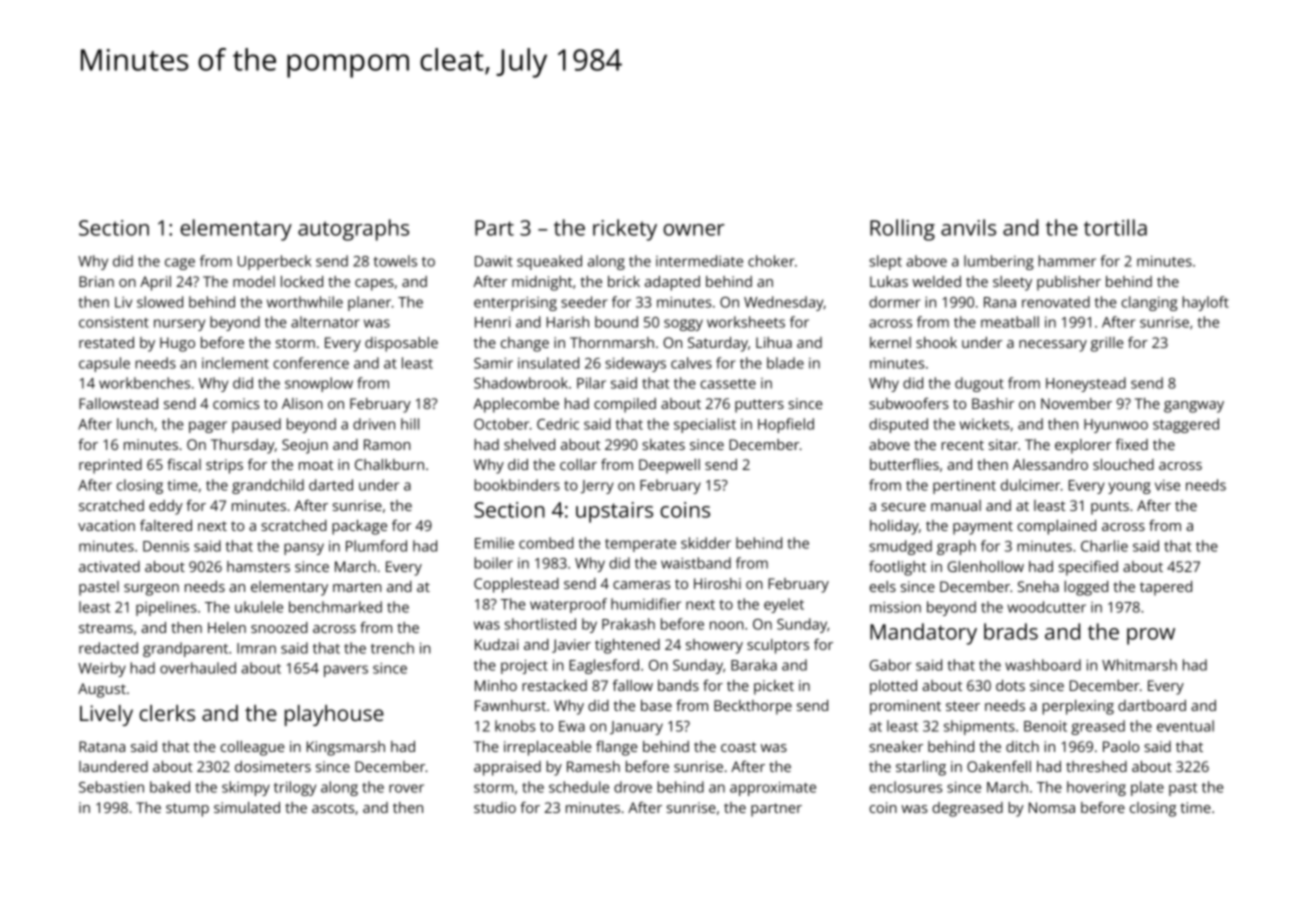 This screenshot has height=924, width=1308. I want to click on Copplestead, so click(516, 585).
